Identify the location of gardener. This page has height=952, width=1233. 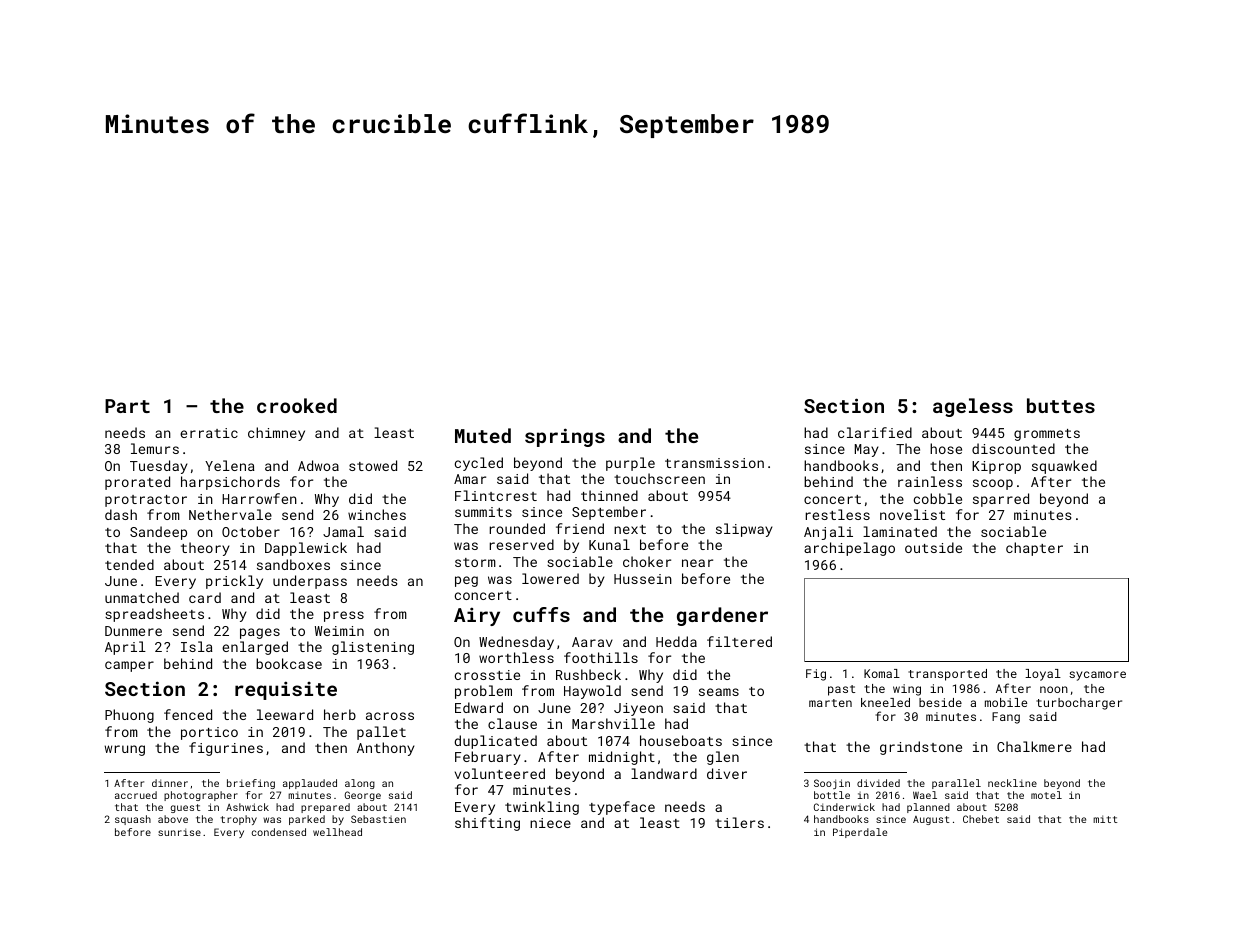
(722, 616).
